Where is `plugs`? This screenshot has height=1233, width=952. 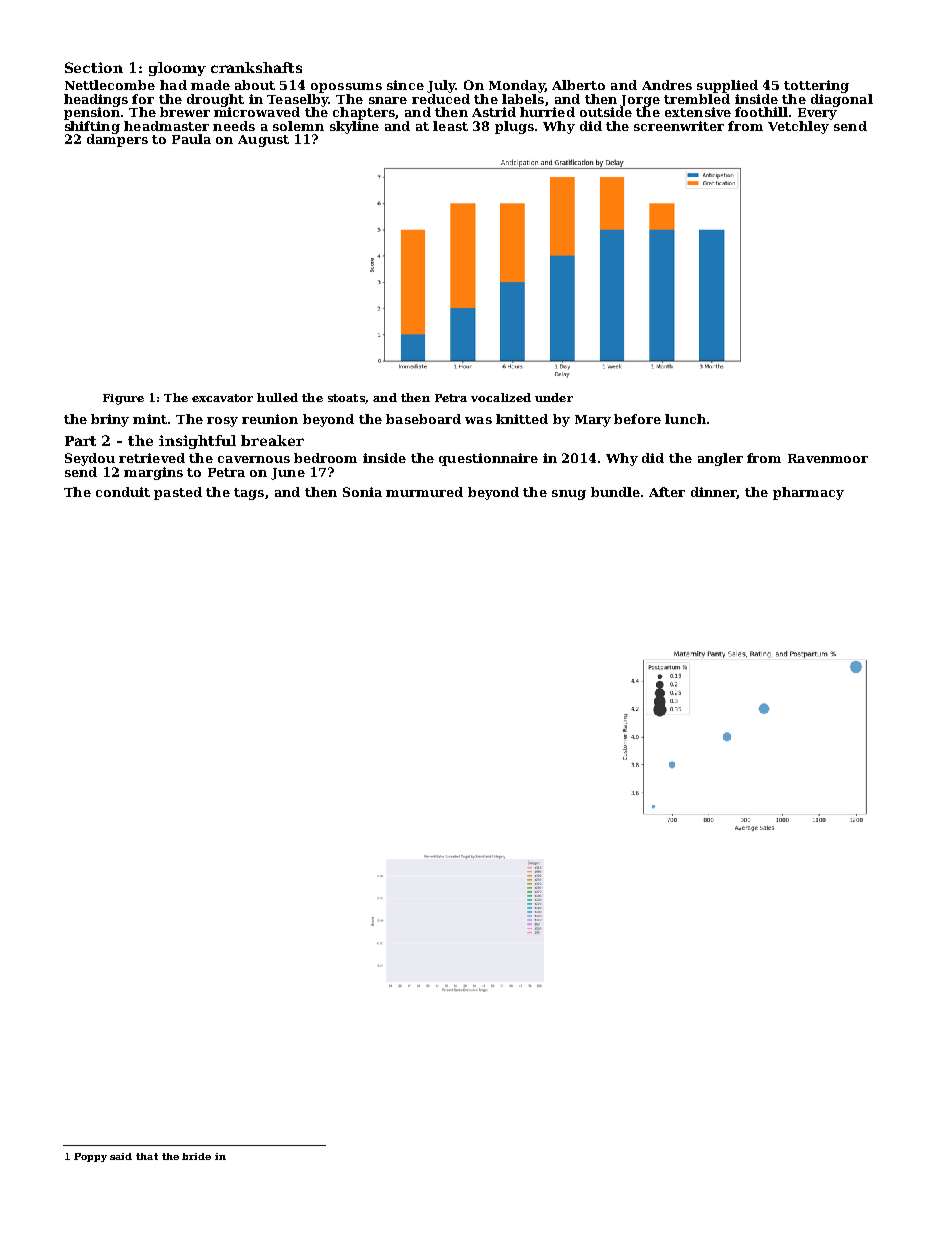
plugs is located at coordinates (514, 127).
